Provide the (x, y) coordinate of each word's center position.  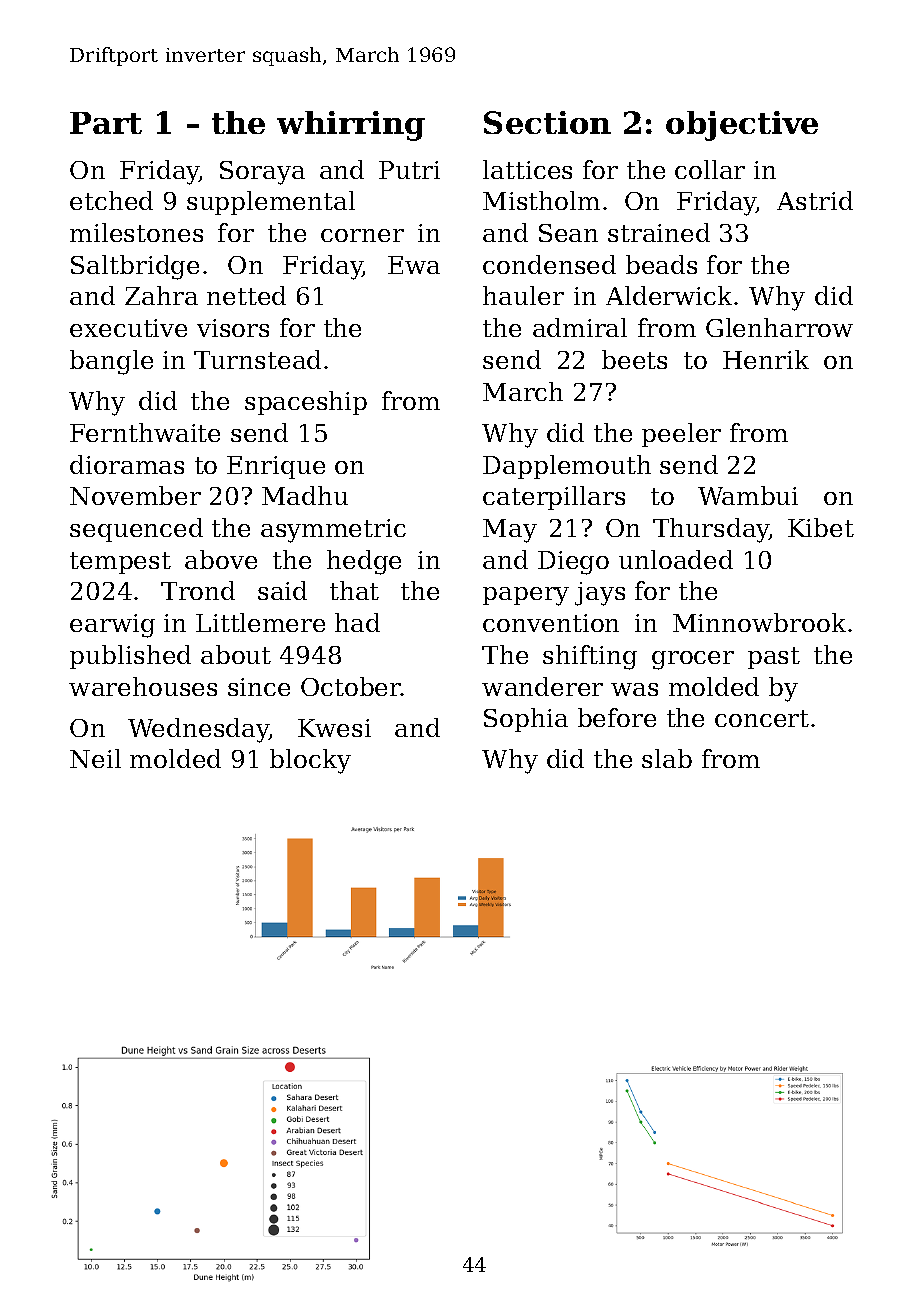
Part (106, 123)
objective (742, 126)
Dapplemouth (567, 467)
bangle (111, 362)
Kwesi (334, 728)
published (130, 657)
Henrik (766, 359)
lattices (527, 169)
